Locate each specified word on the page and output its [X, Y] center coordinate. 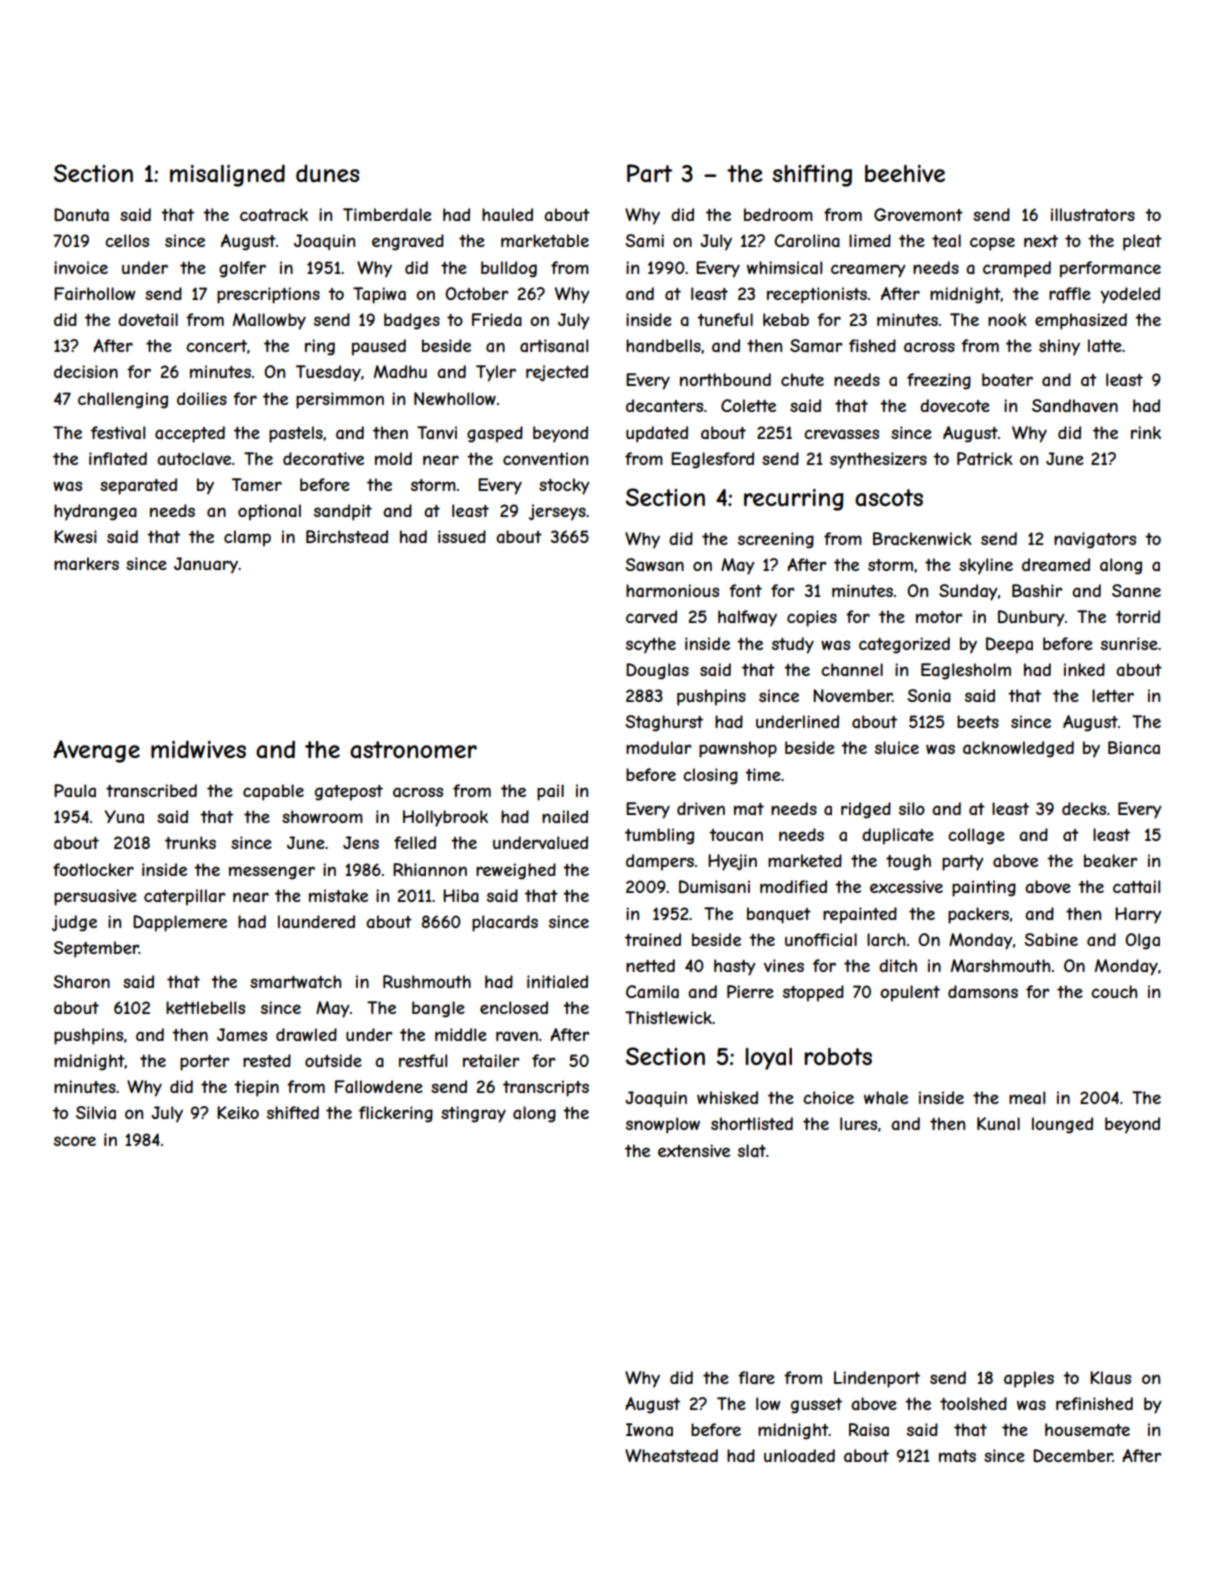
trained [653, 939]
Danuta [81, 214]
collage [976, 836]
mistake [338, 895]
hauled [507, 214]
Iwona [649, 1429]
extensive [694, 1150]
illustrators [1093, 214]
